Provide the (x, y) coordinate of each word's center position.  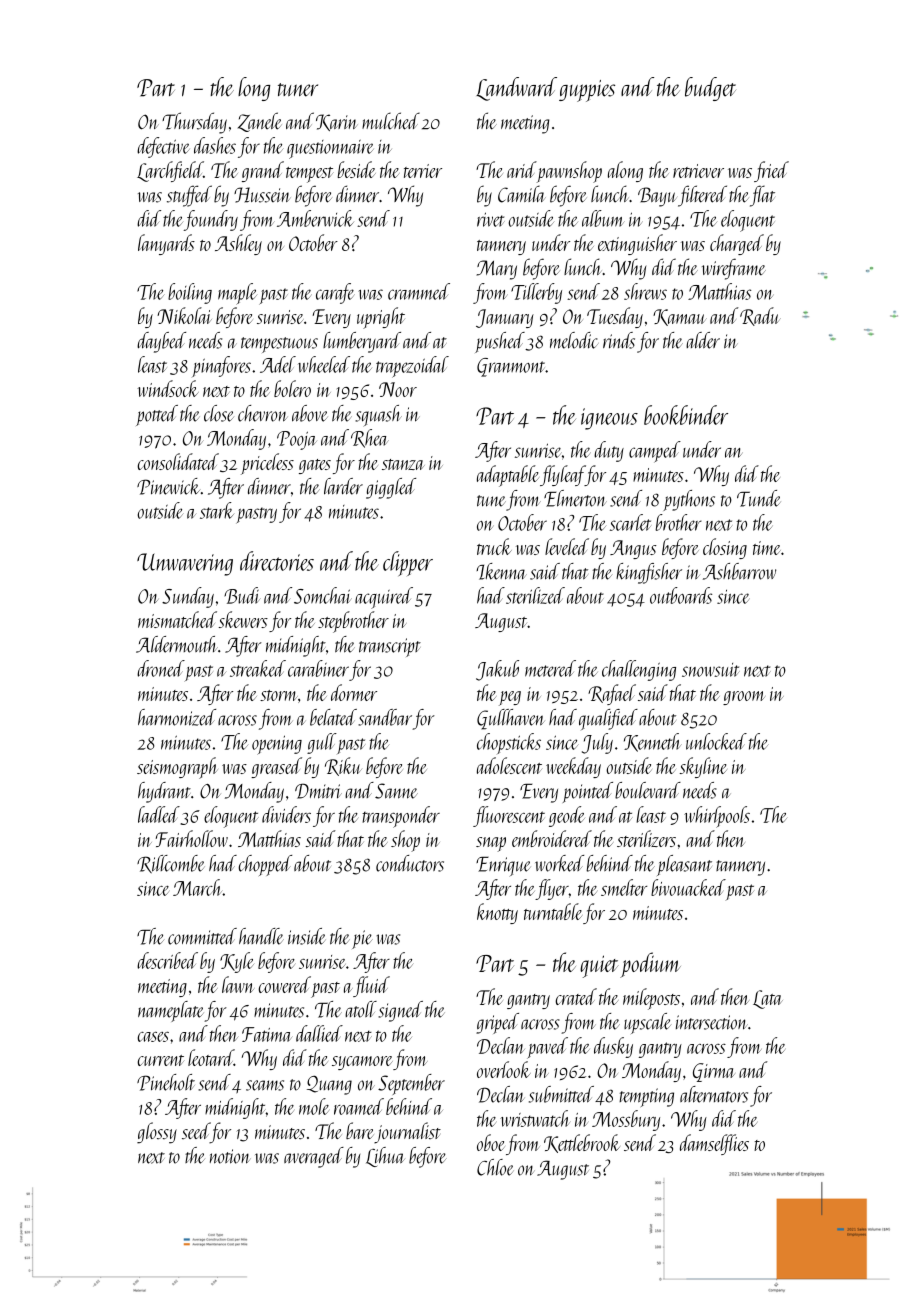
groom (744, 698)
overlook (504, 1069)
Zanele (259, 122)
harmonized (177, 717)
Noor (398, 389)
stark (217, 510)
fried (771, 171)
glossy (157, 1133)
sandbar (385, 717)
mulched (391, 121)
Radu (760, 316)
